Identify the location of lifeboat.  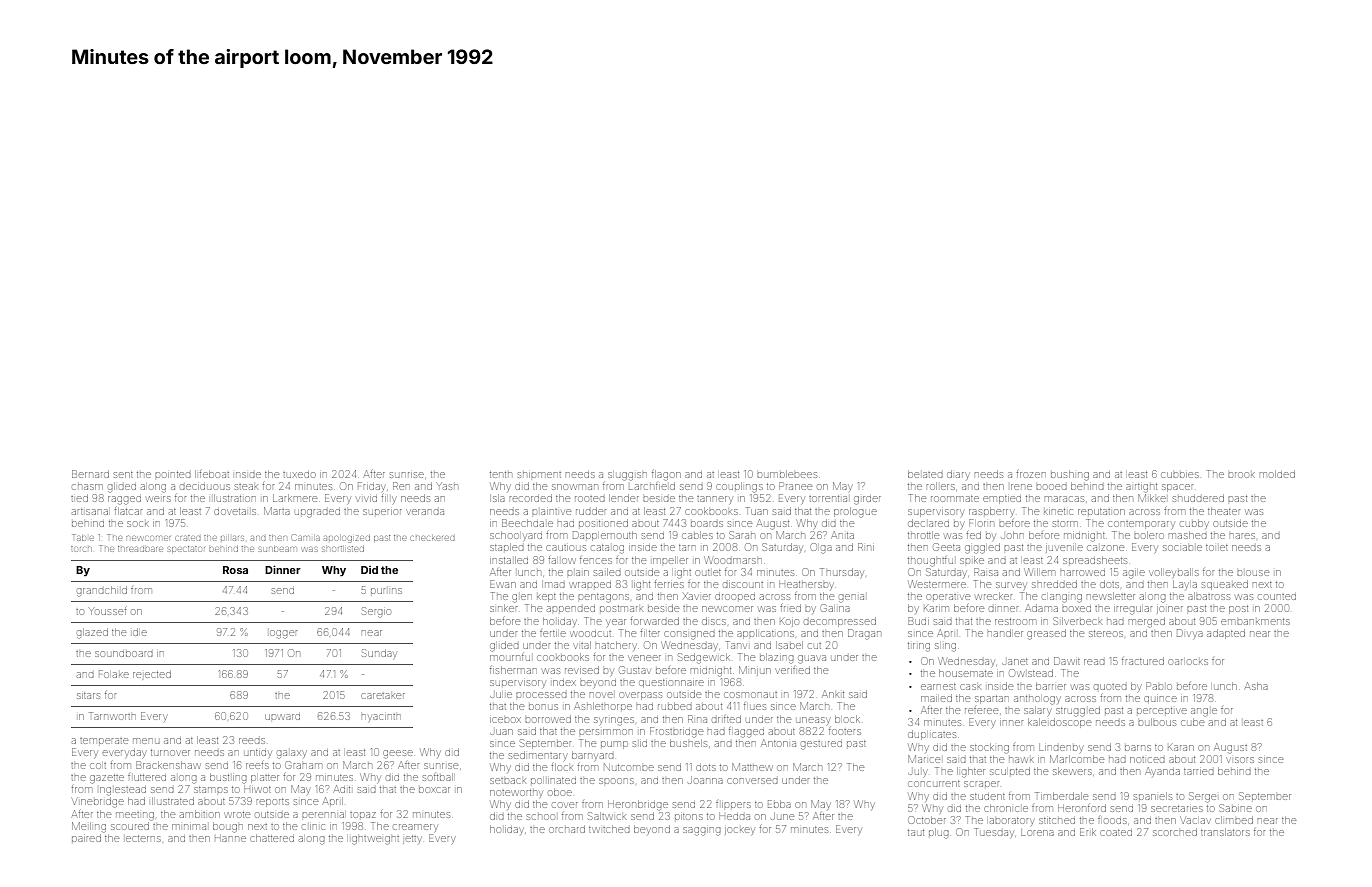
(212, 474).
